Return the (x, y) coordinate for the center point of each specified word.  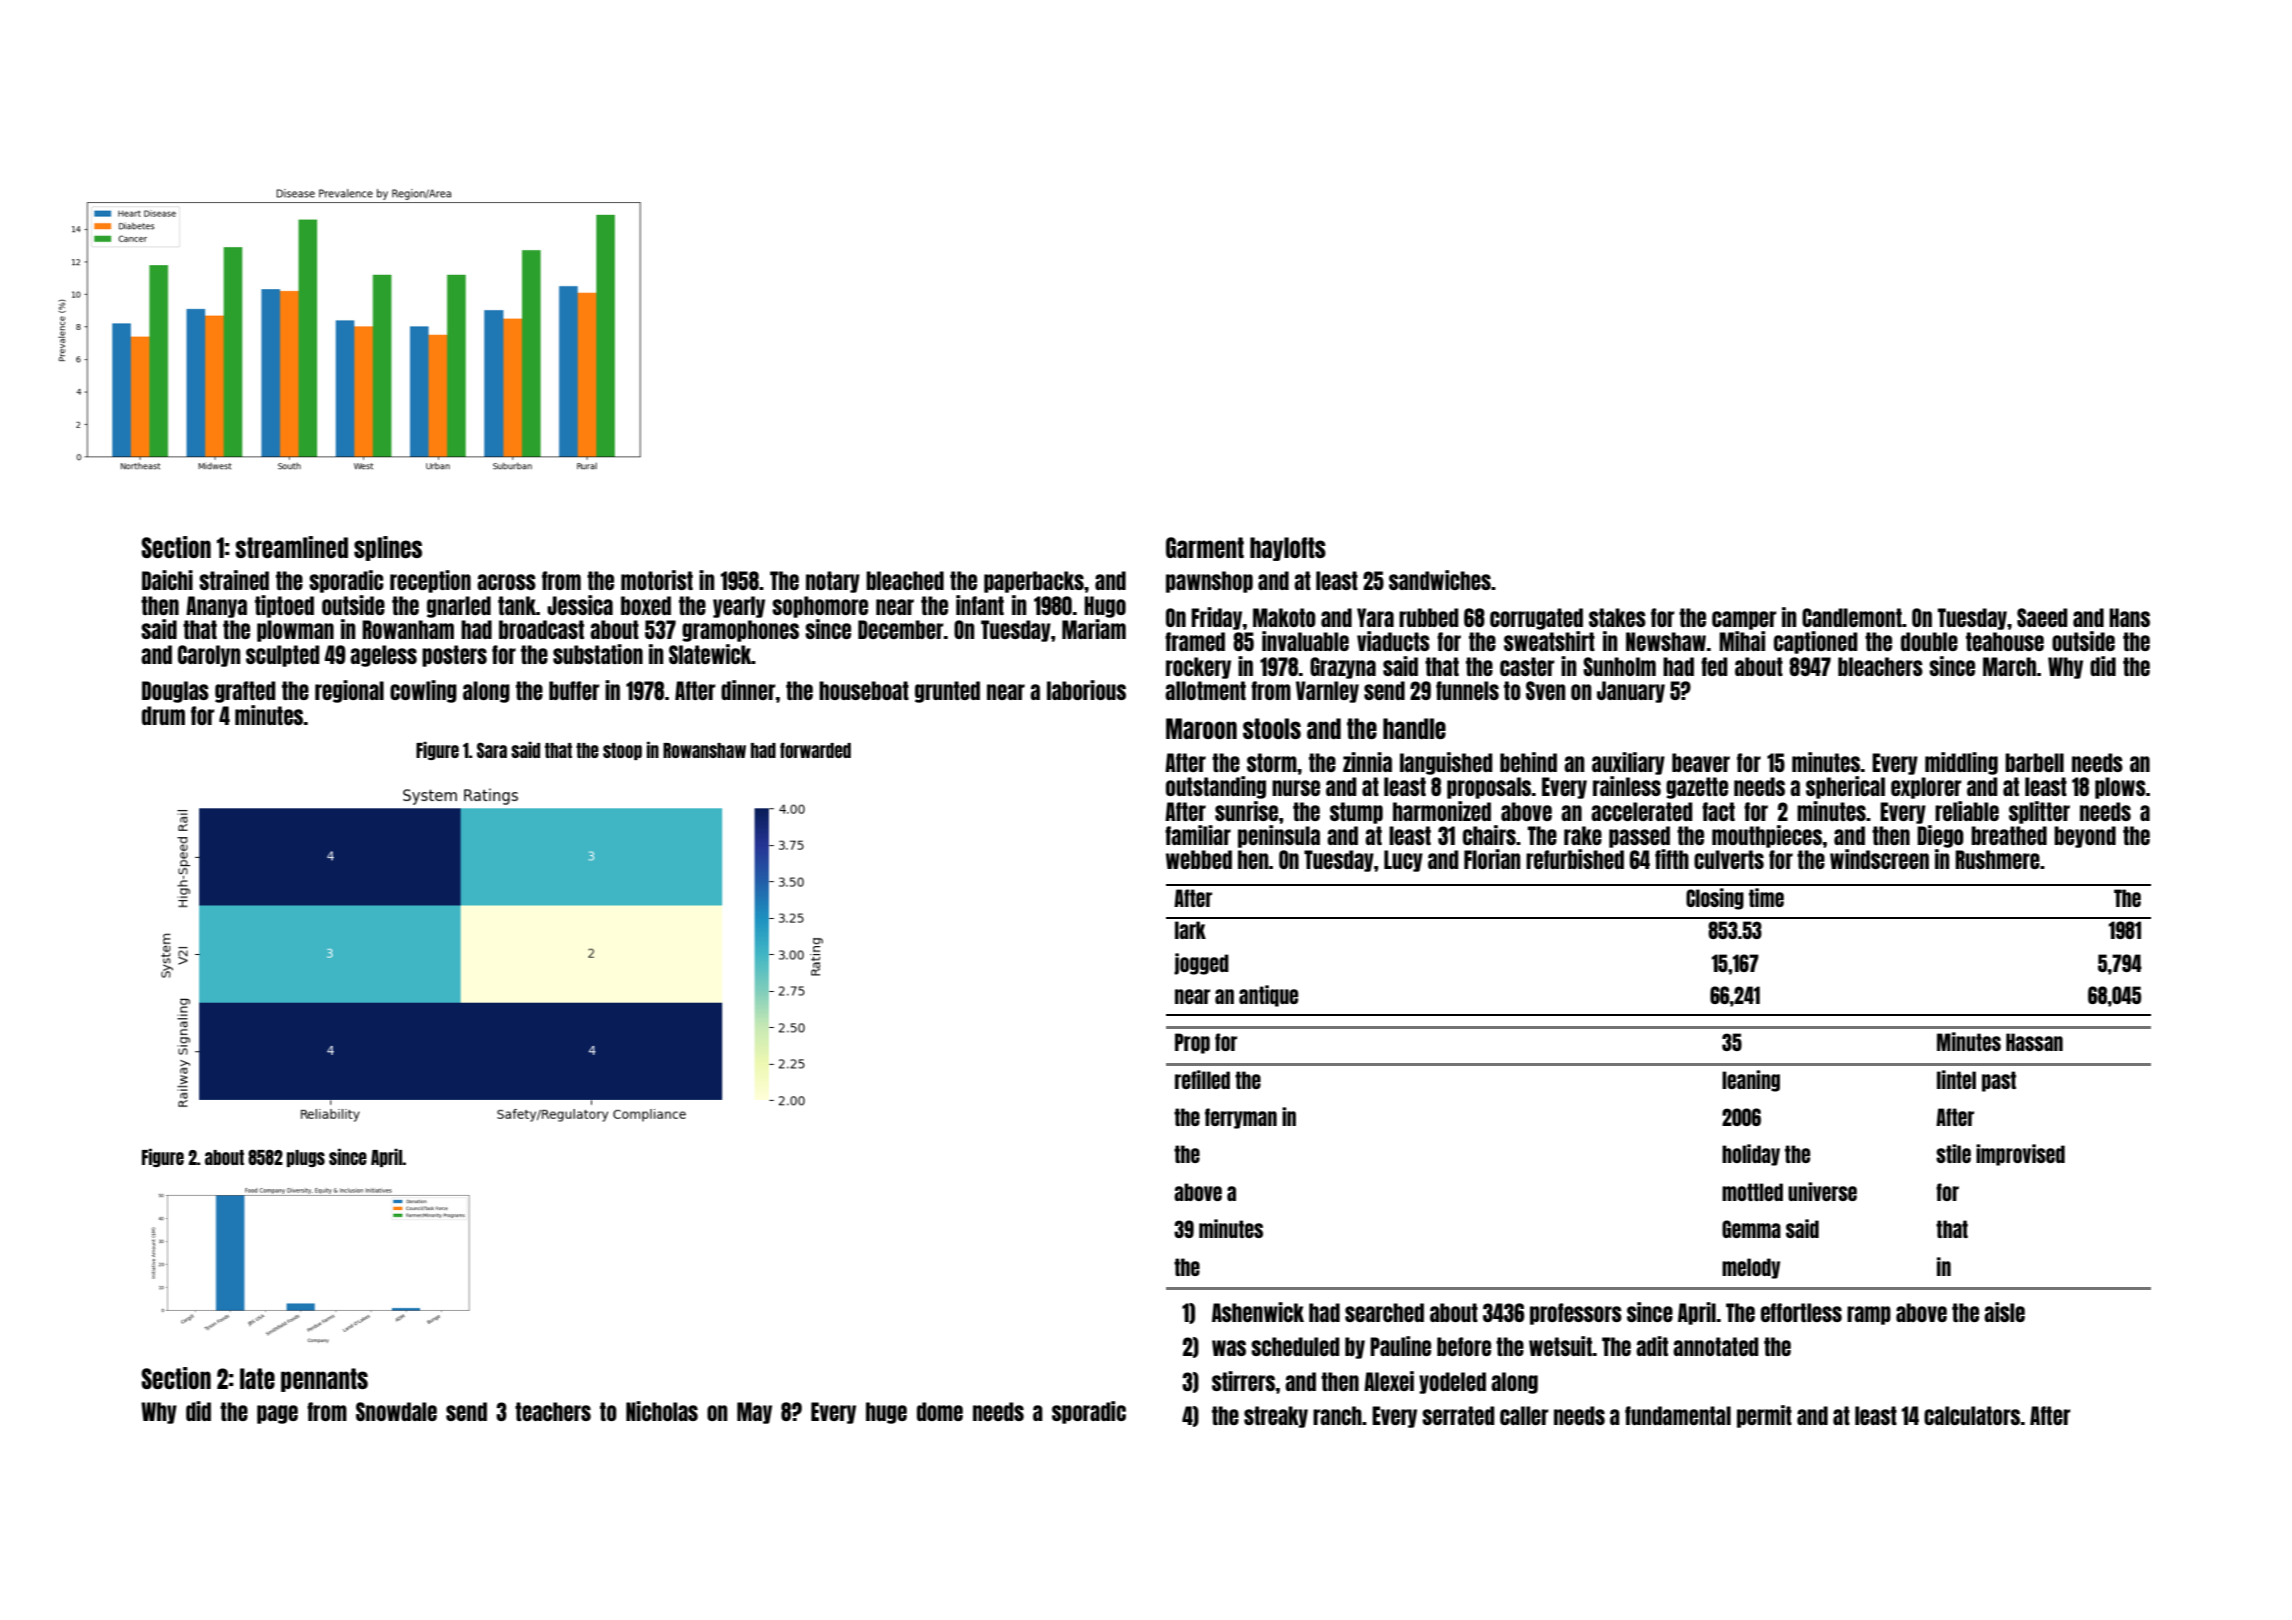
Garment (1205, 547)
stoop (622, 751)
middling (1961, 763)
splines (388, 548)
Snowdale (396, 1411)
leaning (1751, 1081)
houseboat (864, 690)
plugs (306, 1158)
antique (1268, 996)
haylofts (1288, 549)
